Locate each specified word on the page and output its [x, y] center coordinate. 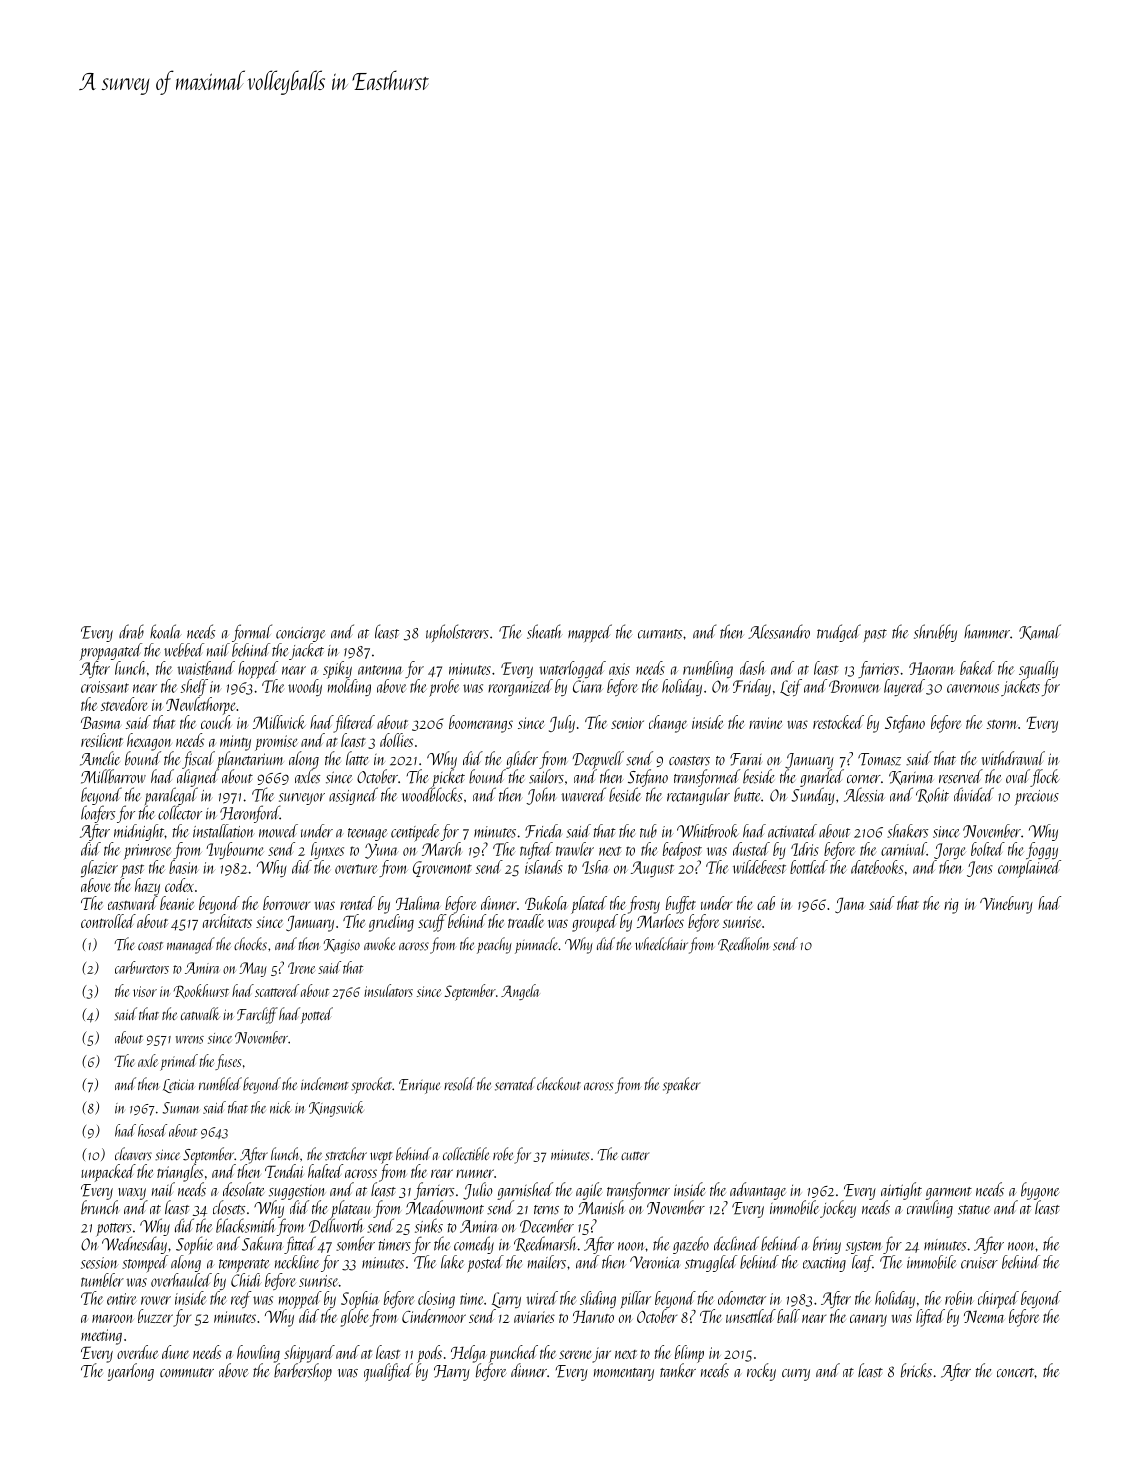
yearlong [131, 1372]
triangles [180, 1173]
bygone [1040, 1191]
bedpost [682, 851]
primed [179, 1062]
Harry [452, 1373]
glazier [99, 868]
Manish [601, 1207]
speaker [682, 1085]
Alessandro [779, 631]
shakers [907, 831]
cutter [635, 1156]
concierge [301, 634]
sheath [545, 631]
